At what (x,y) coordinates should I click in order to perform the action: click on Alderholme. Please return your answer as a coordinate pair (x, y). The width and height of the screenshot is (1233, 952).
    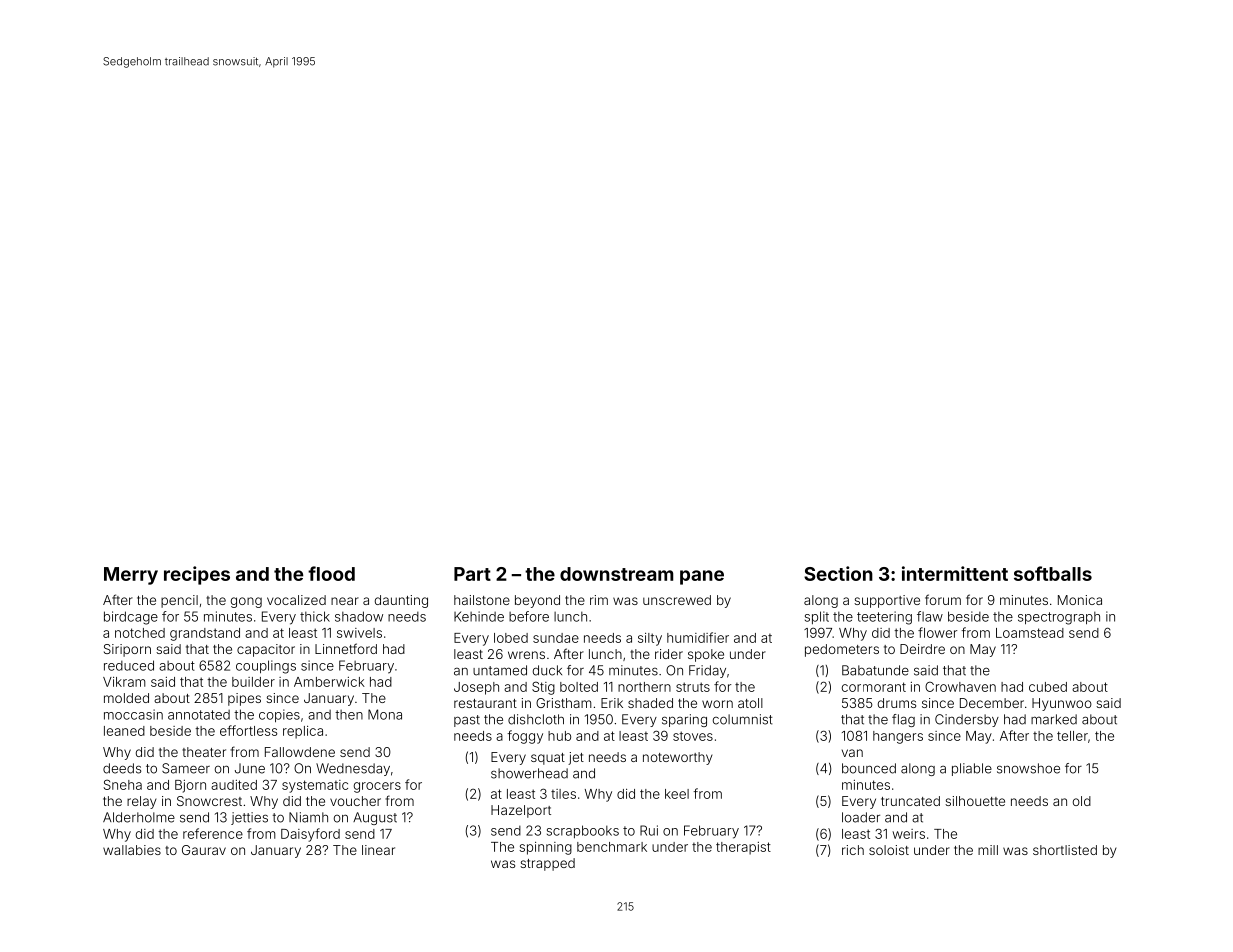
    Looking at the image, I should click on (139, 817).
